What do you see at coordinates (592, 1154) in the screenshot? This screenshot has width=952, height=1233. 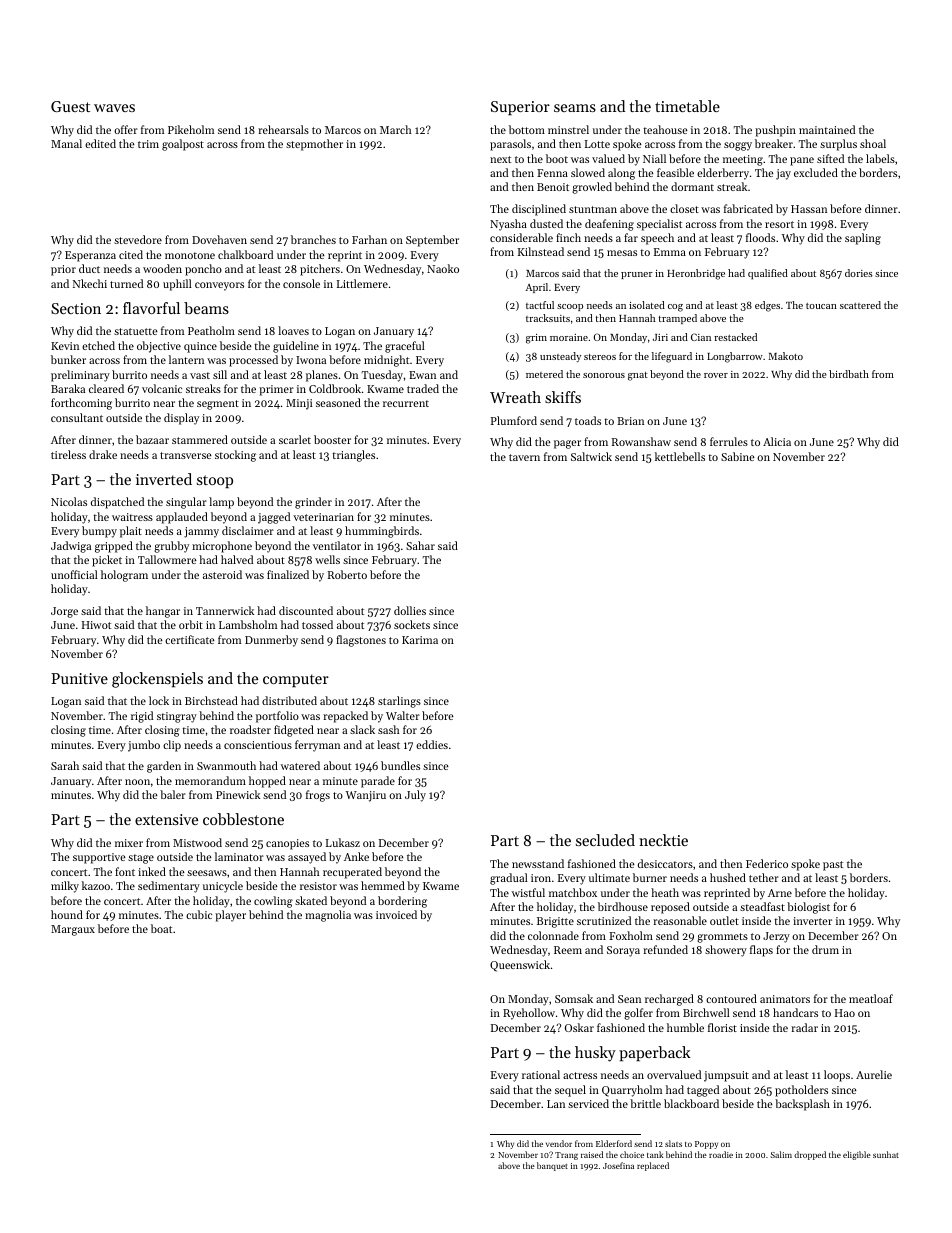 I see `raised` at bounding box center [592, 1154].
